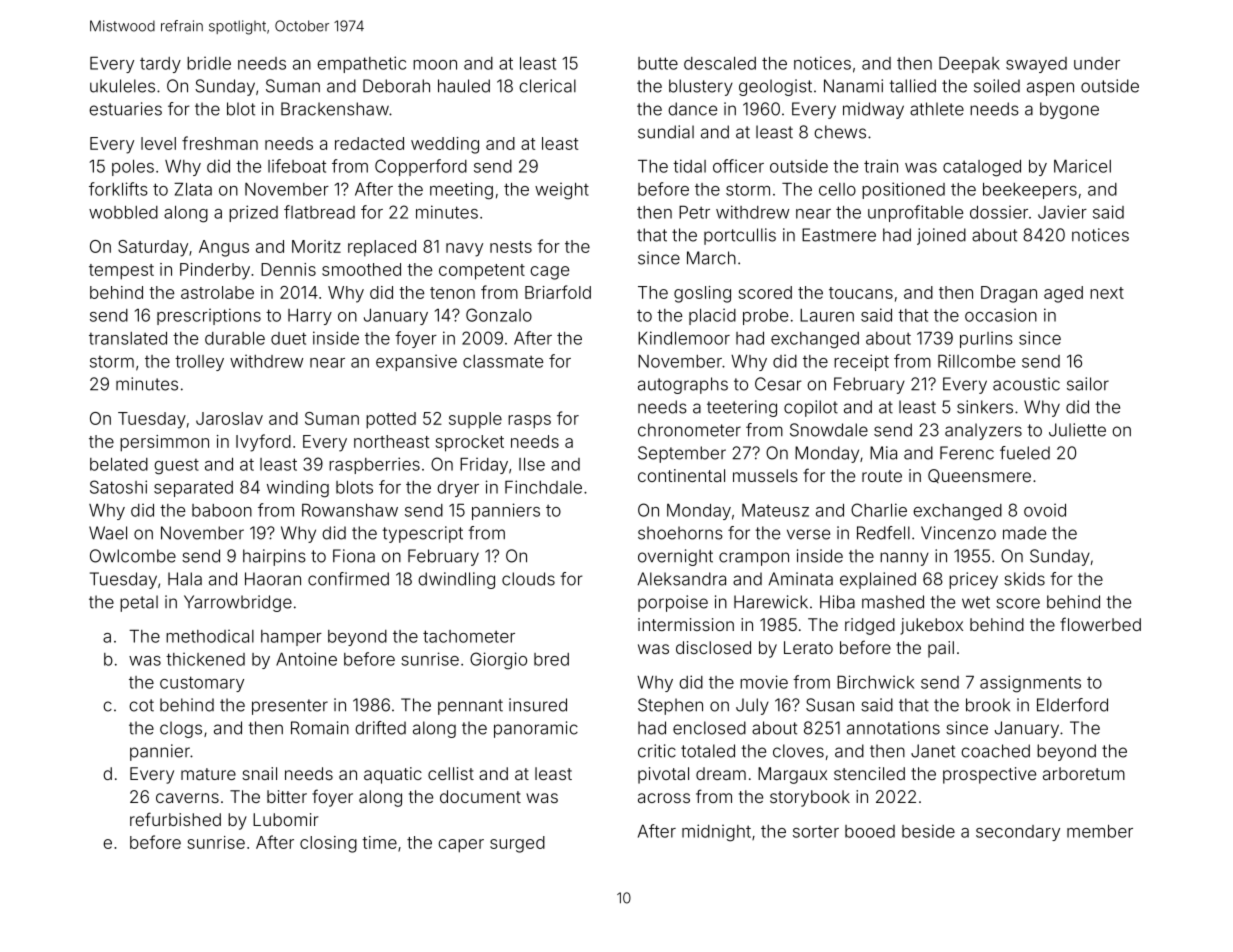  What do you see at coordinates (335, 109) in the image?
I see `Brackenshaw` at bounding box center [335, 109].
